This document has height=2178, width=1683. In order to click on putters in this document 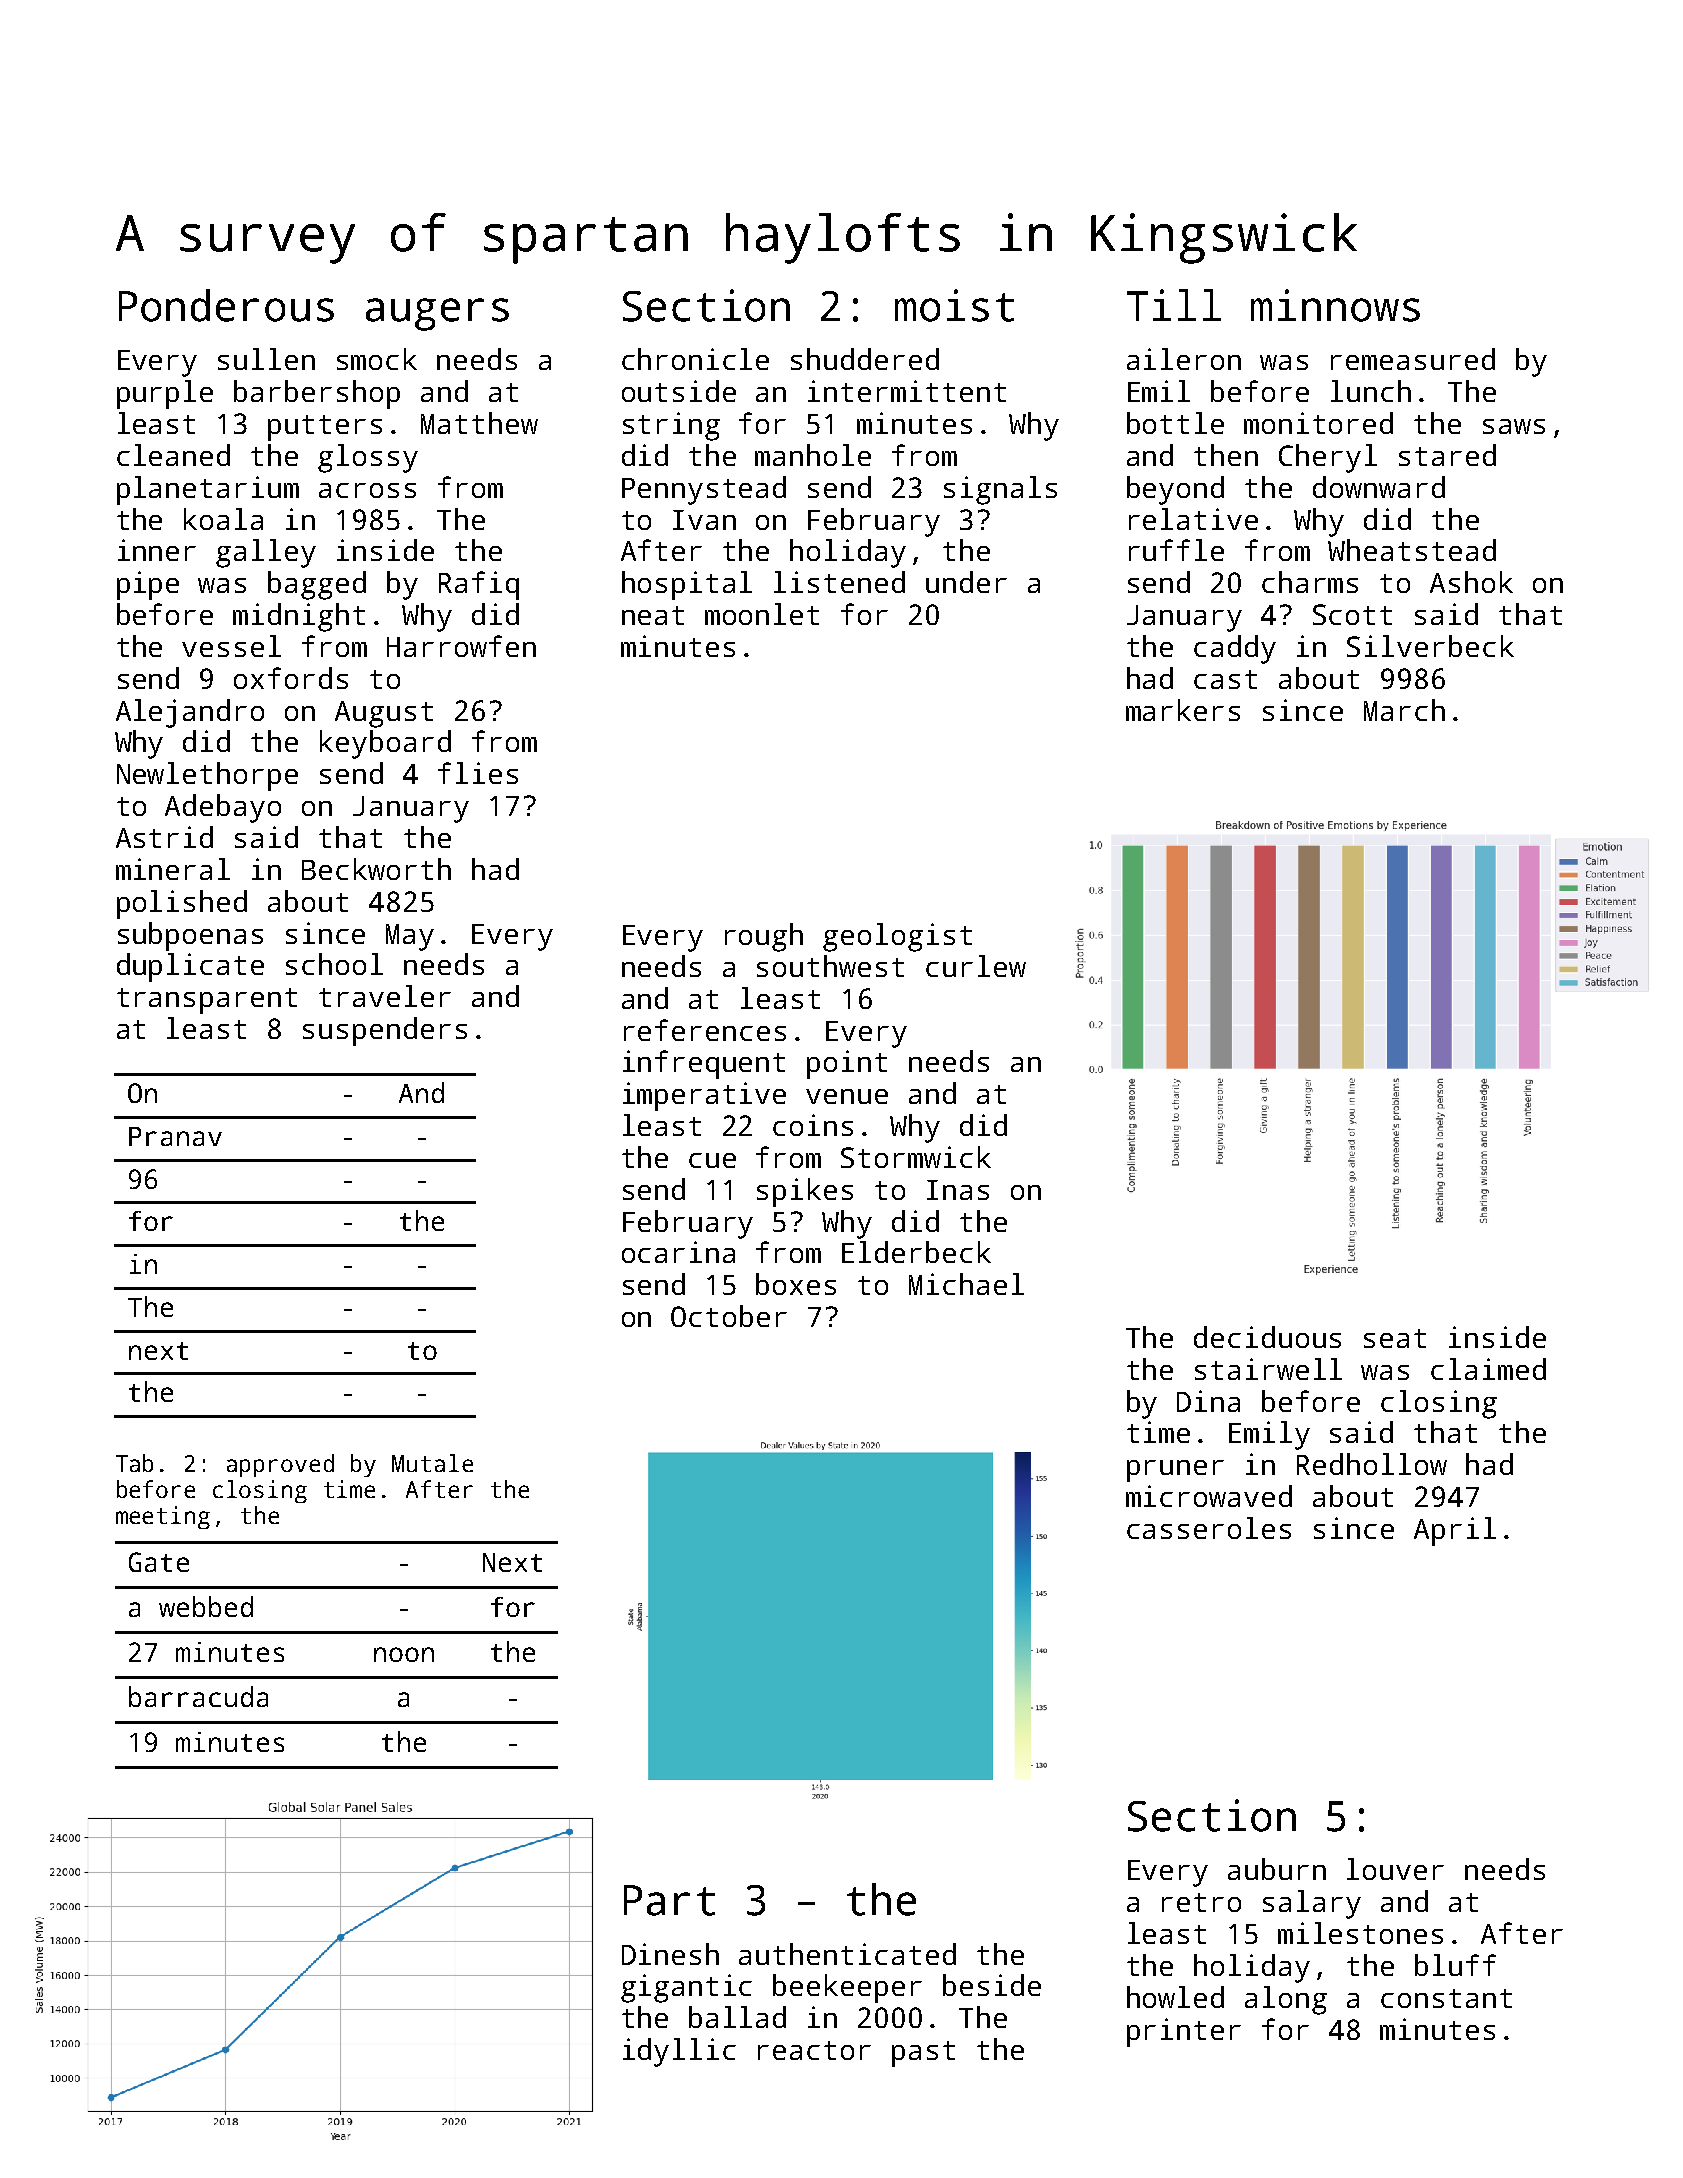, I will do `click(325, 428)`.
